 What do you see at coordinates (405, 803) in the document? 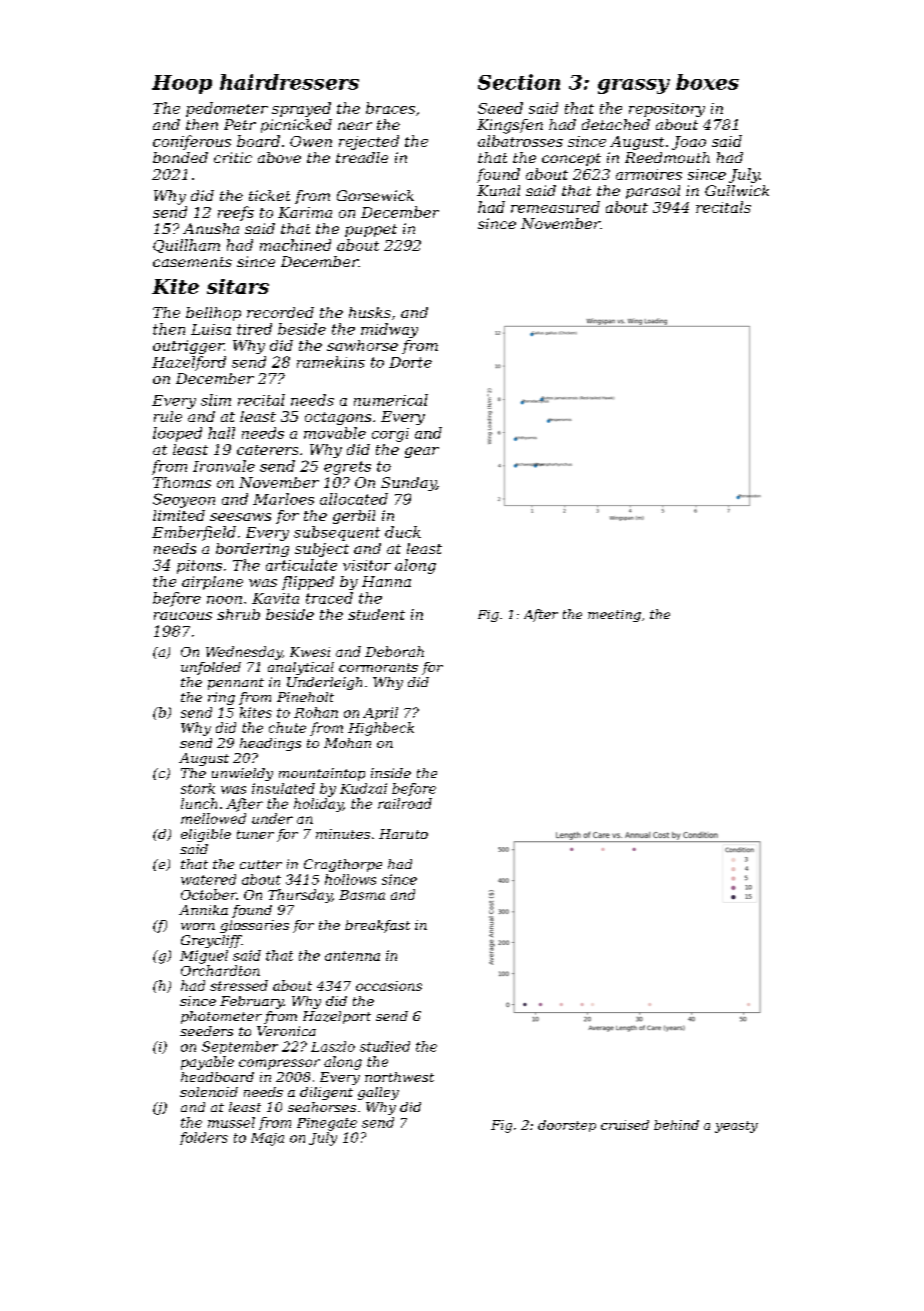
I see `railroad` at bounding box center [405, 803].
